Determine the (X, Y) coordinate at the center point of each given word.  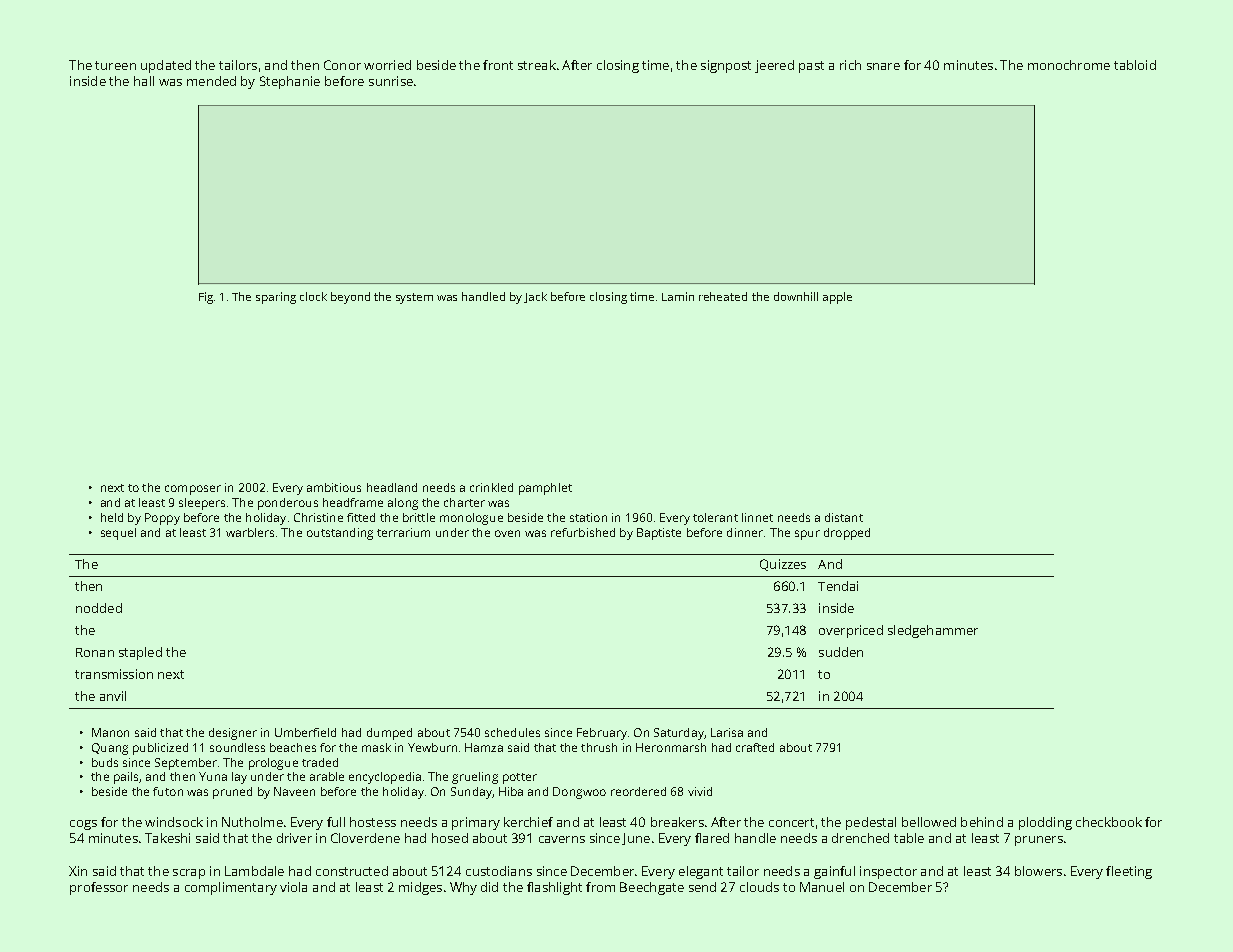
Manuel (822, 887)
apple (837, 298)
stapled (140, 653)
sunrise (391, 81)
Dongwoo (579, 793)
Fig (206, 298)
